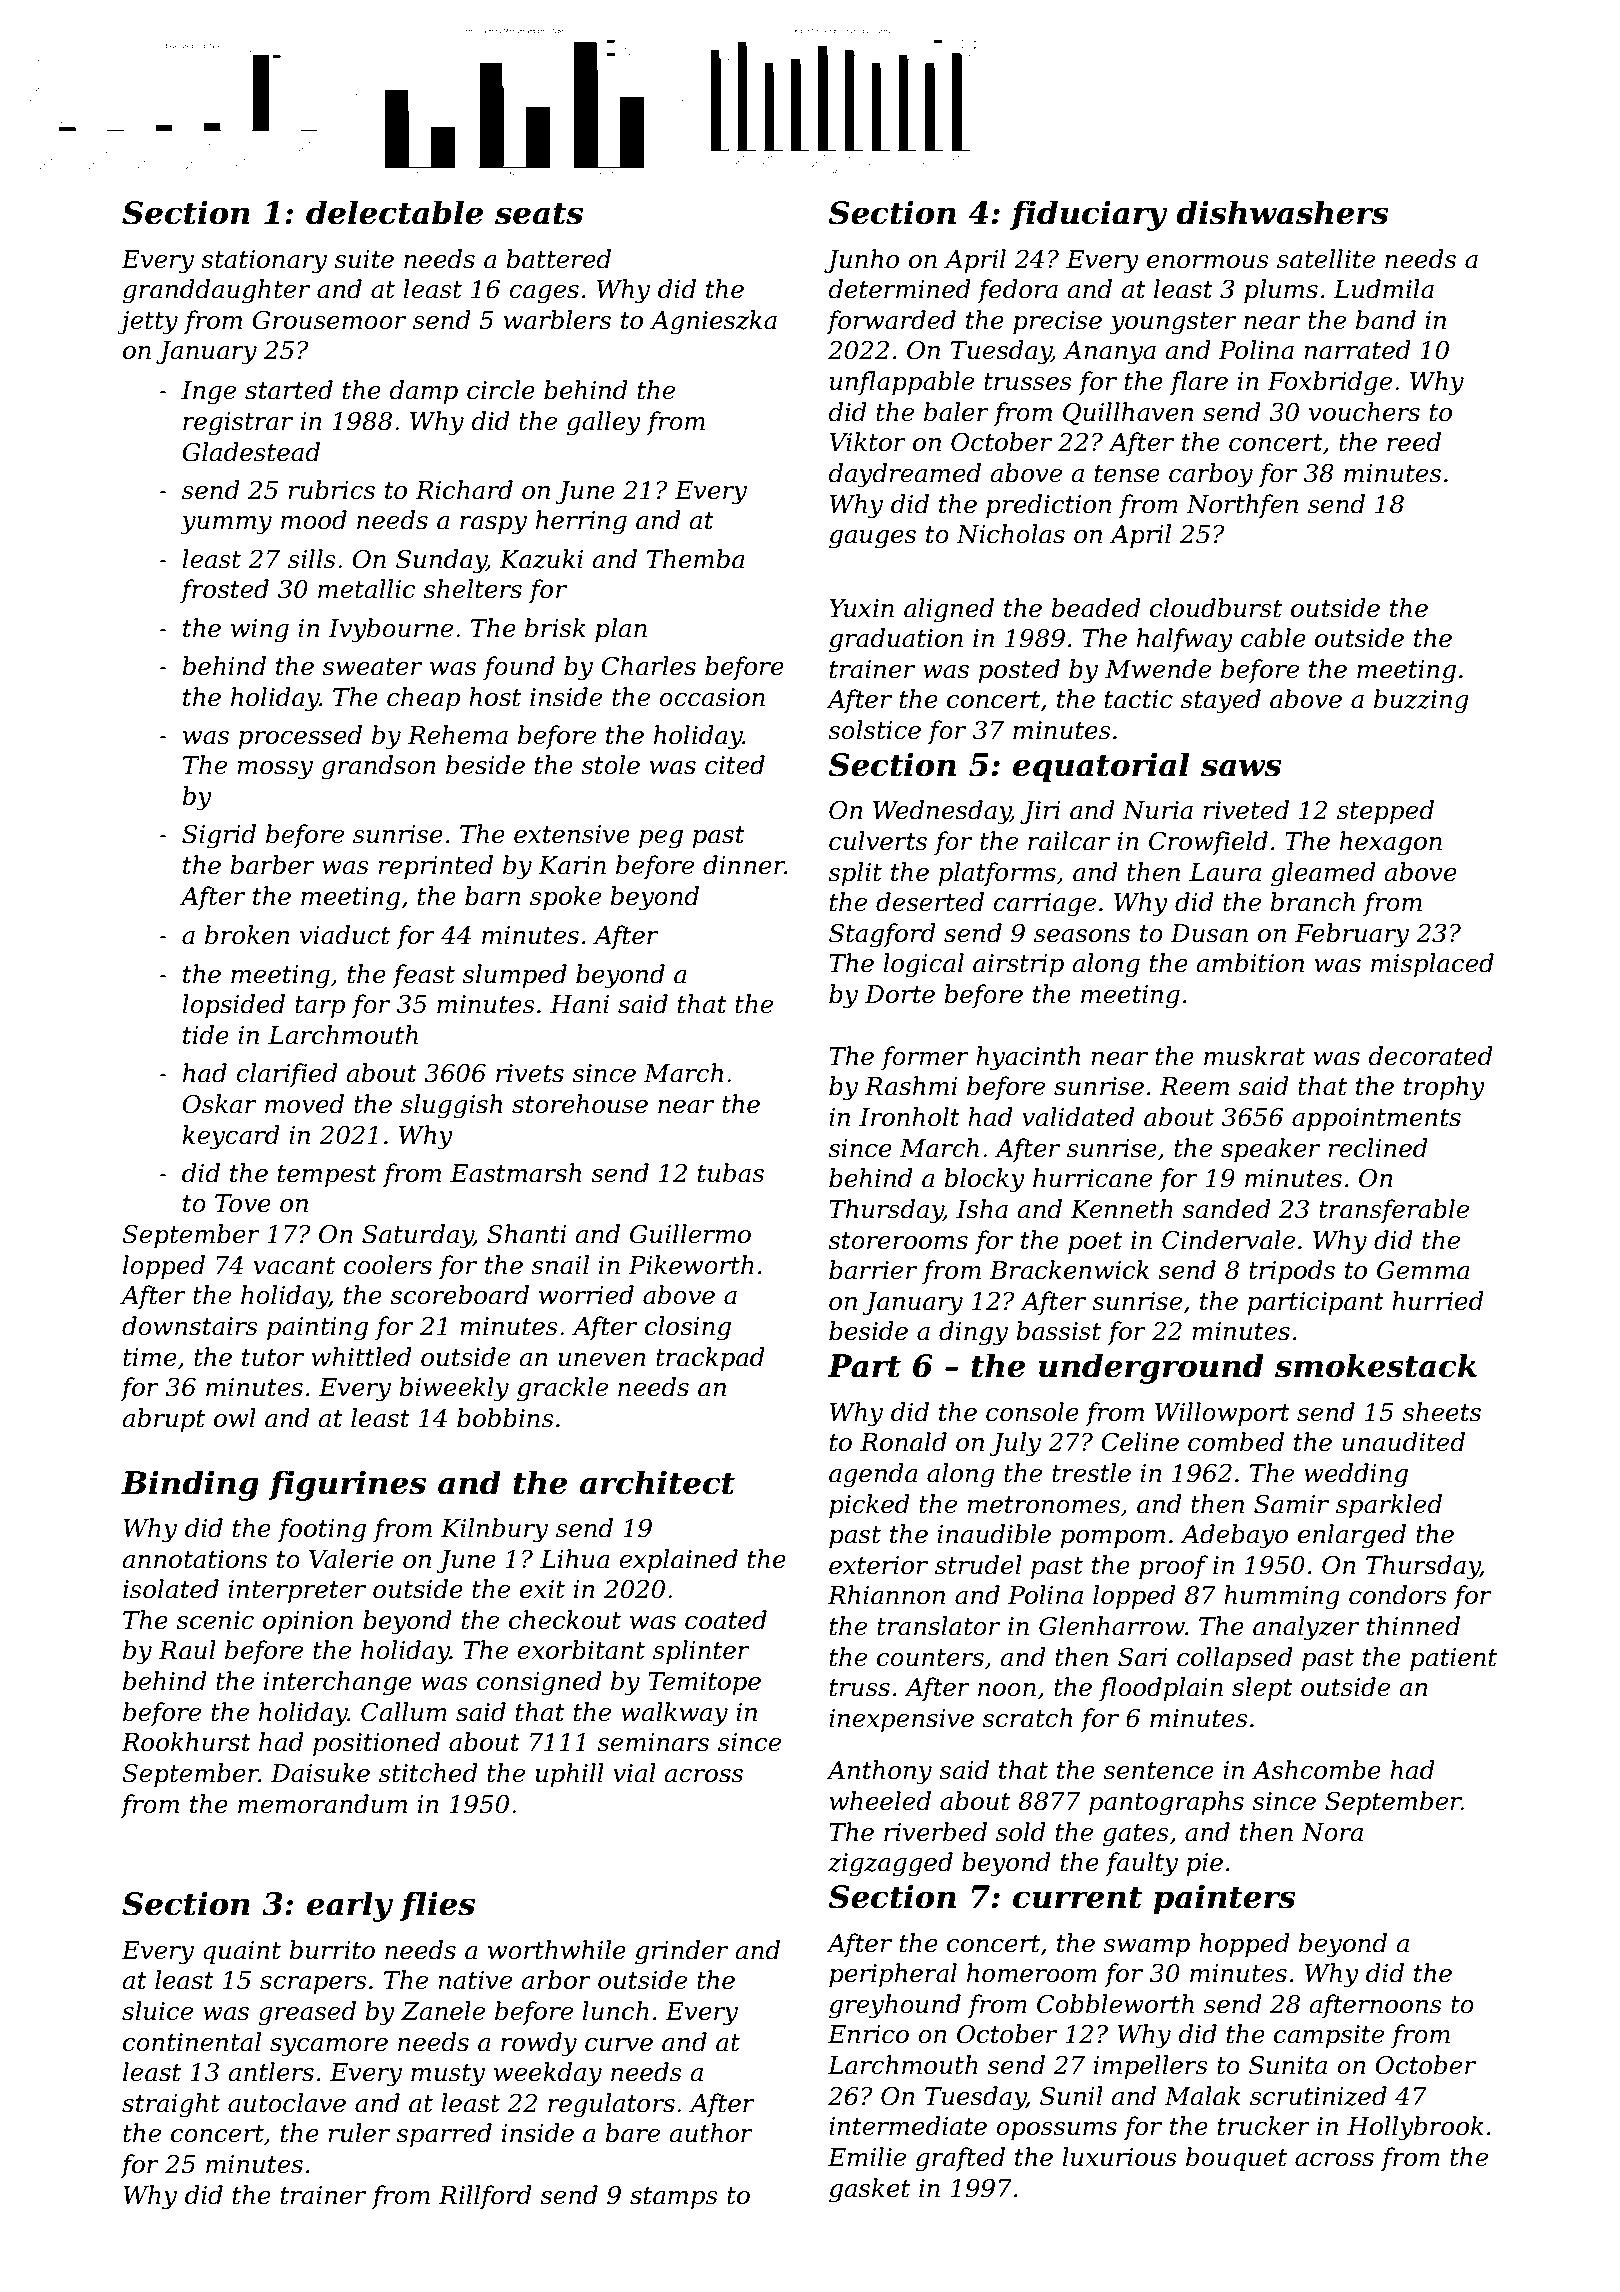  What do you see at coordinates (1391, 843) in the page?
I see `hexagon` at bounding box center [1391, 843].
